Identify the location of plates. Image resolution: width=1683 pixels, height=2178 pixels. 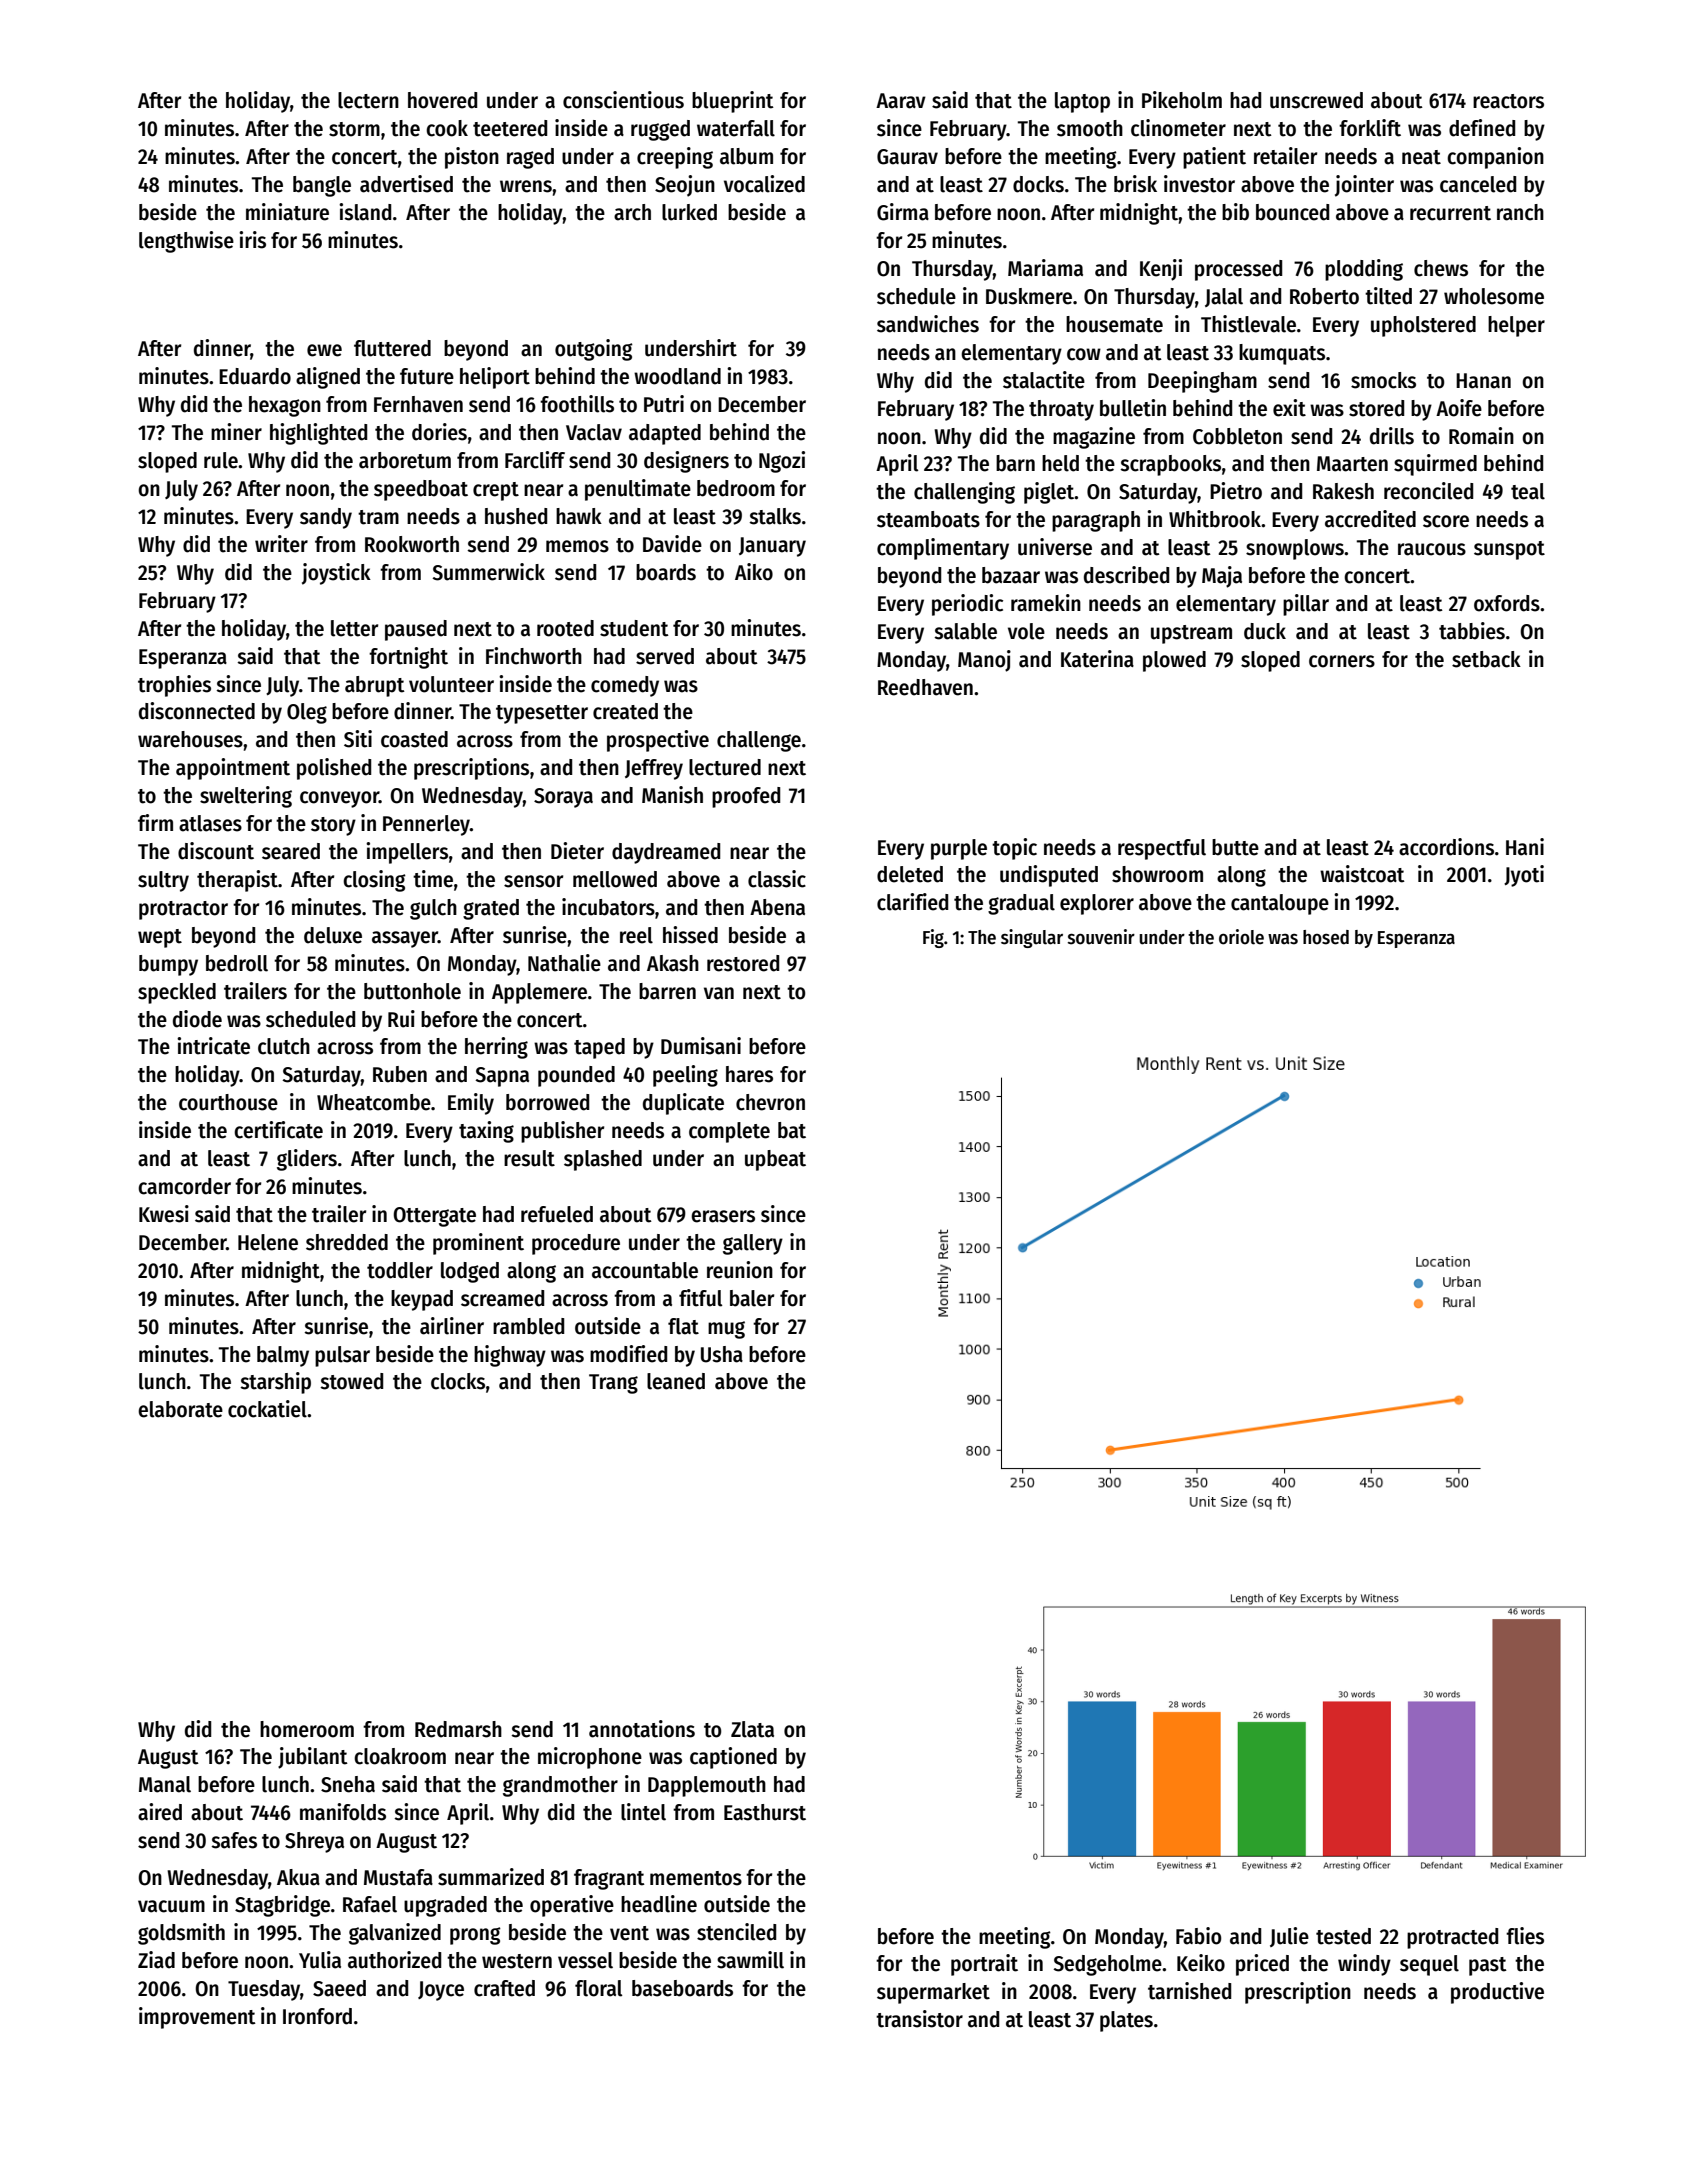
(1126, 2021).
